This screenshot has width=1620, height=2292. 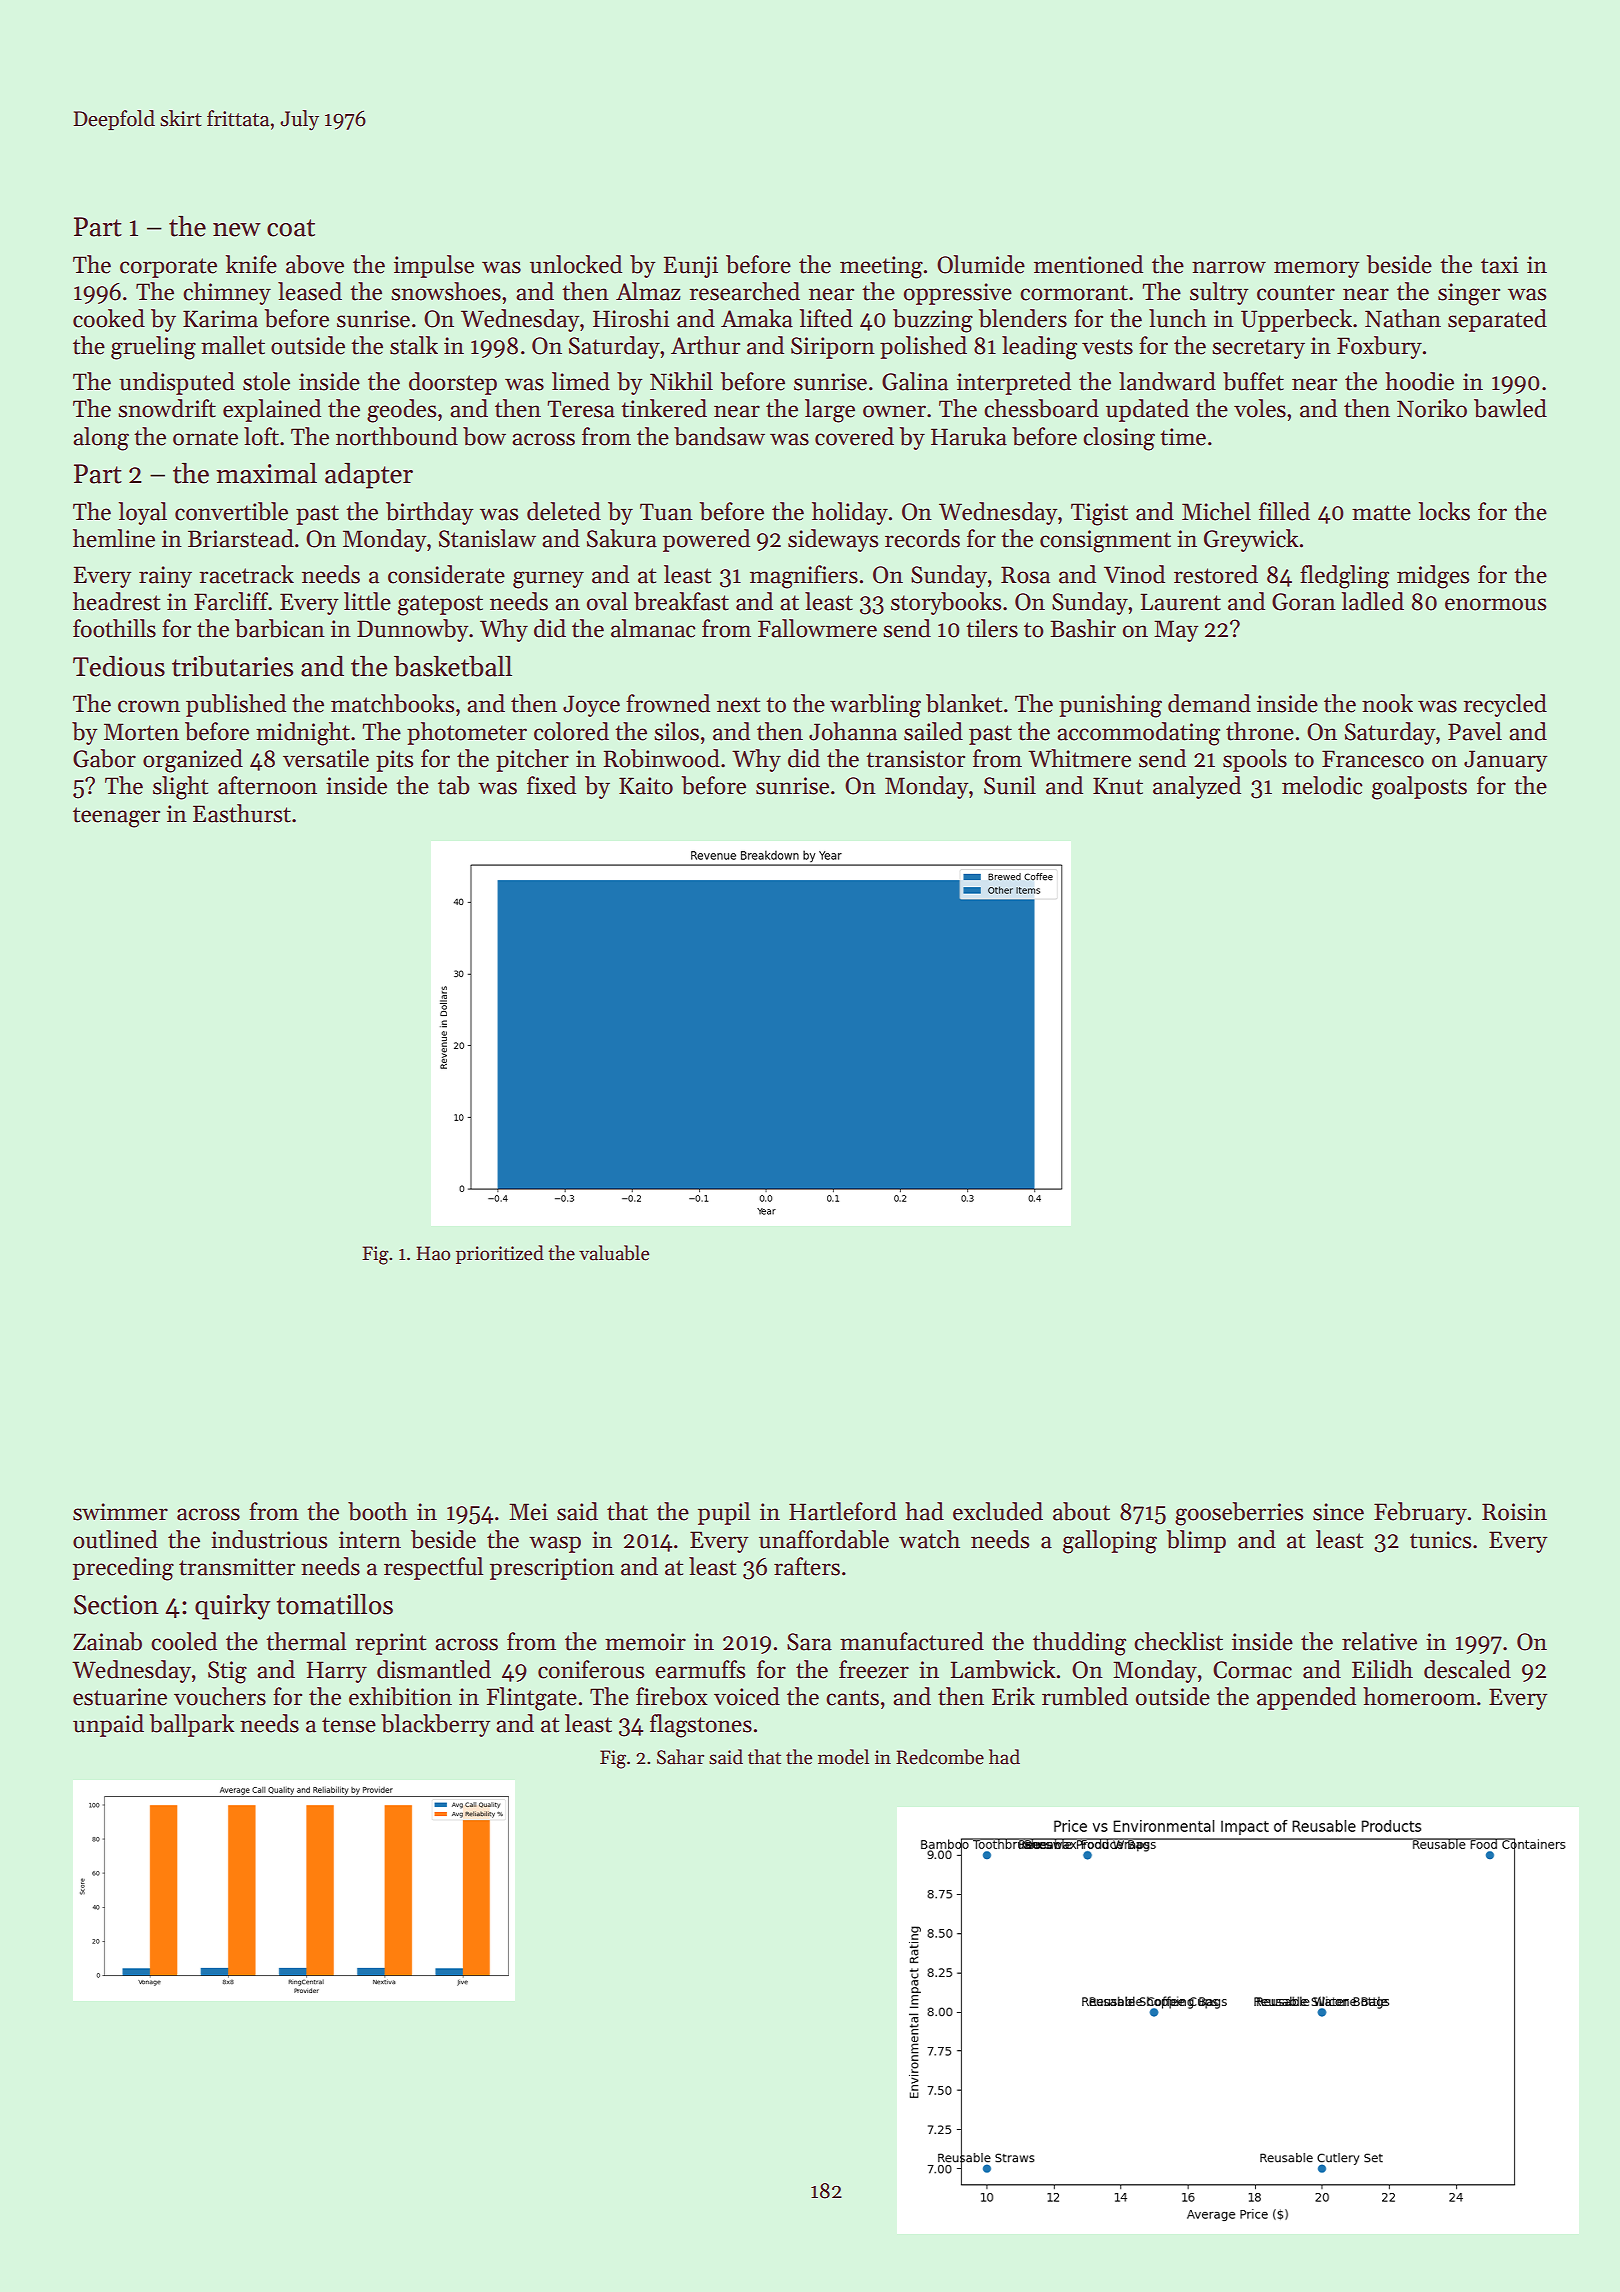 What do you see at coordinates (1419, 788) in the screenshot?
I see `goalposts` at bounding box center [1419, 788].
